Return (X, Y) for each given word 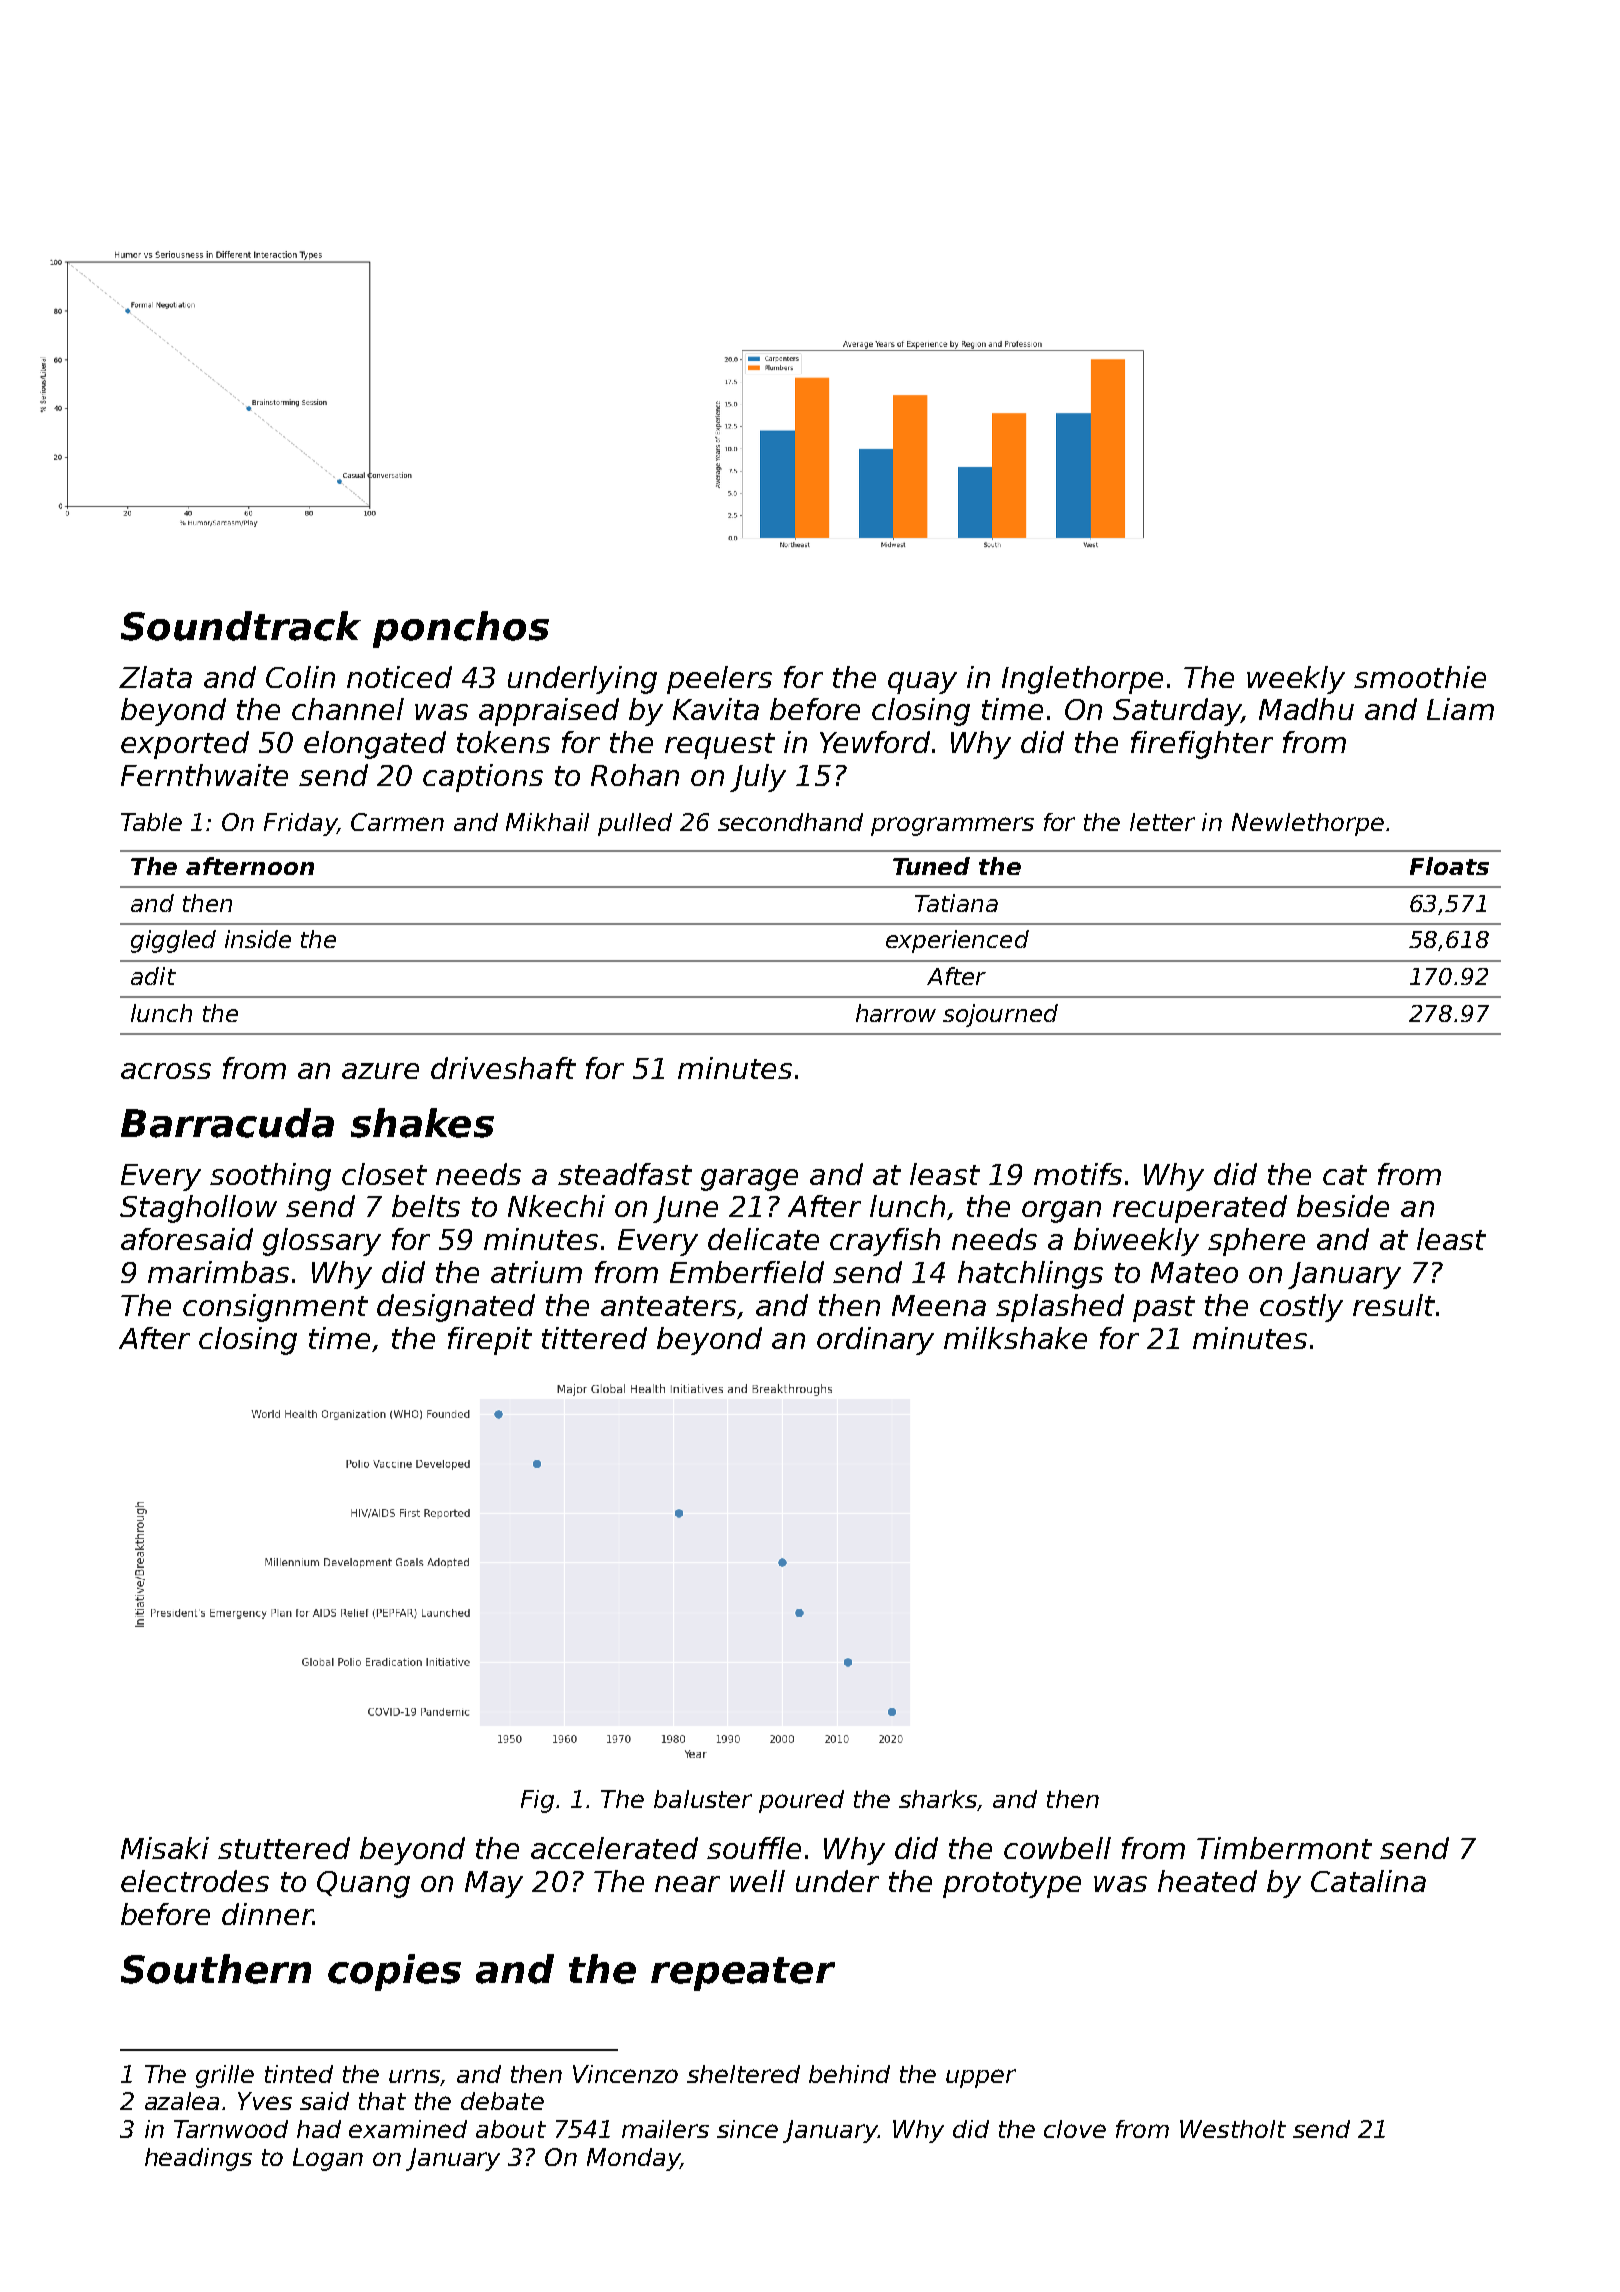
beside (1343, 1206)
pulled (635, 824)
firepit (490, 1341)
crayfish (885, 1242)
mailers (665, 2129)
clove (1075, 2129)
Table (151, 822)
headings (198, 2159)
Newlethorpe (1308, 824)
